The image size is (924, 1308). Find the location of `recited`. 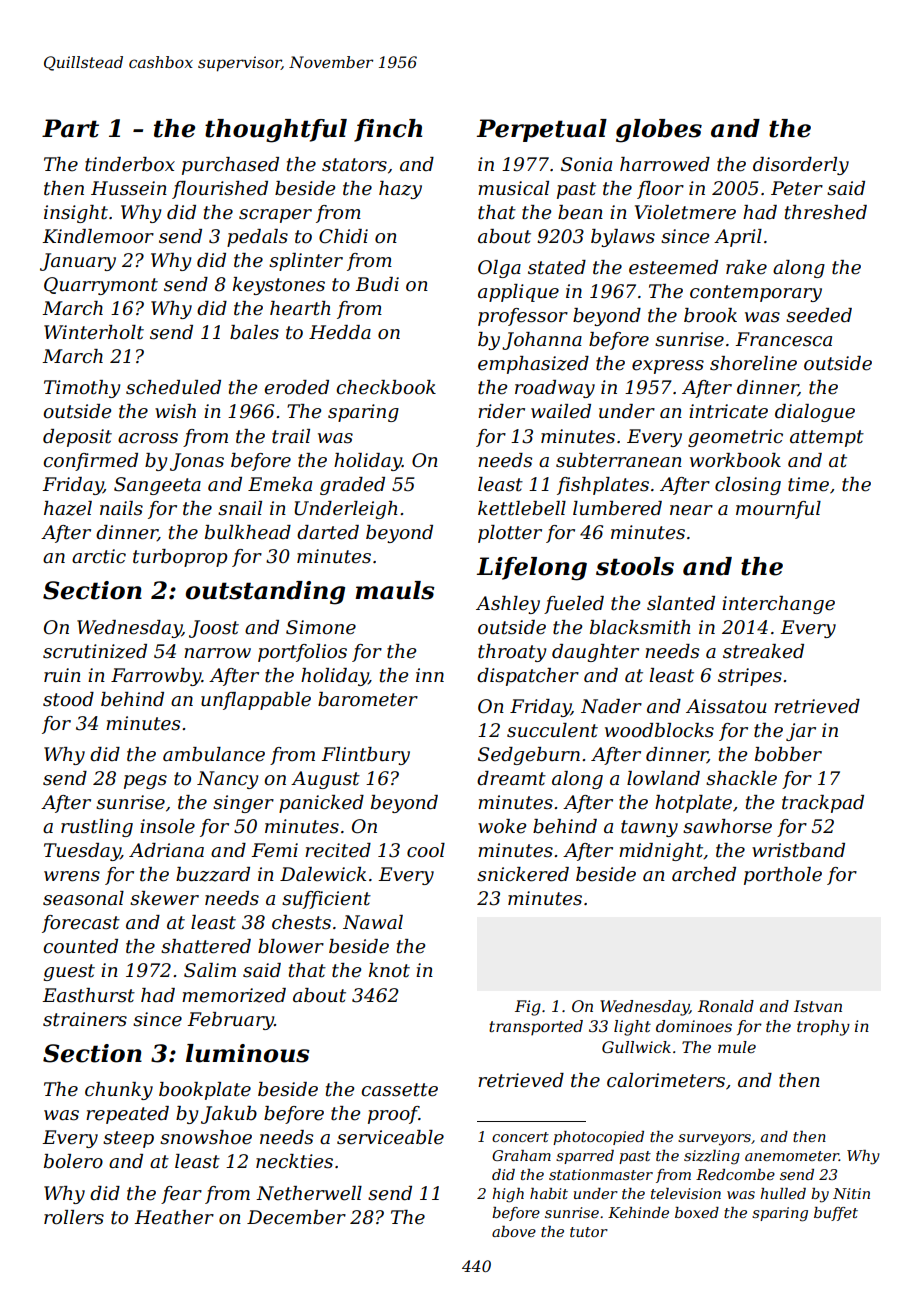

recited is located at coordinates (338, 850).
